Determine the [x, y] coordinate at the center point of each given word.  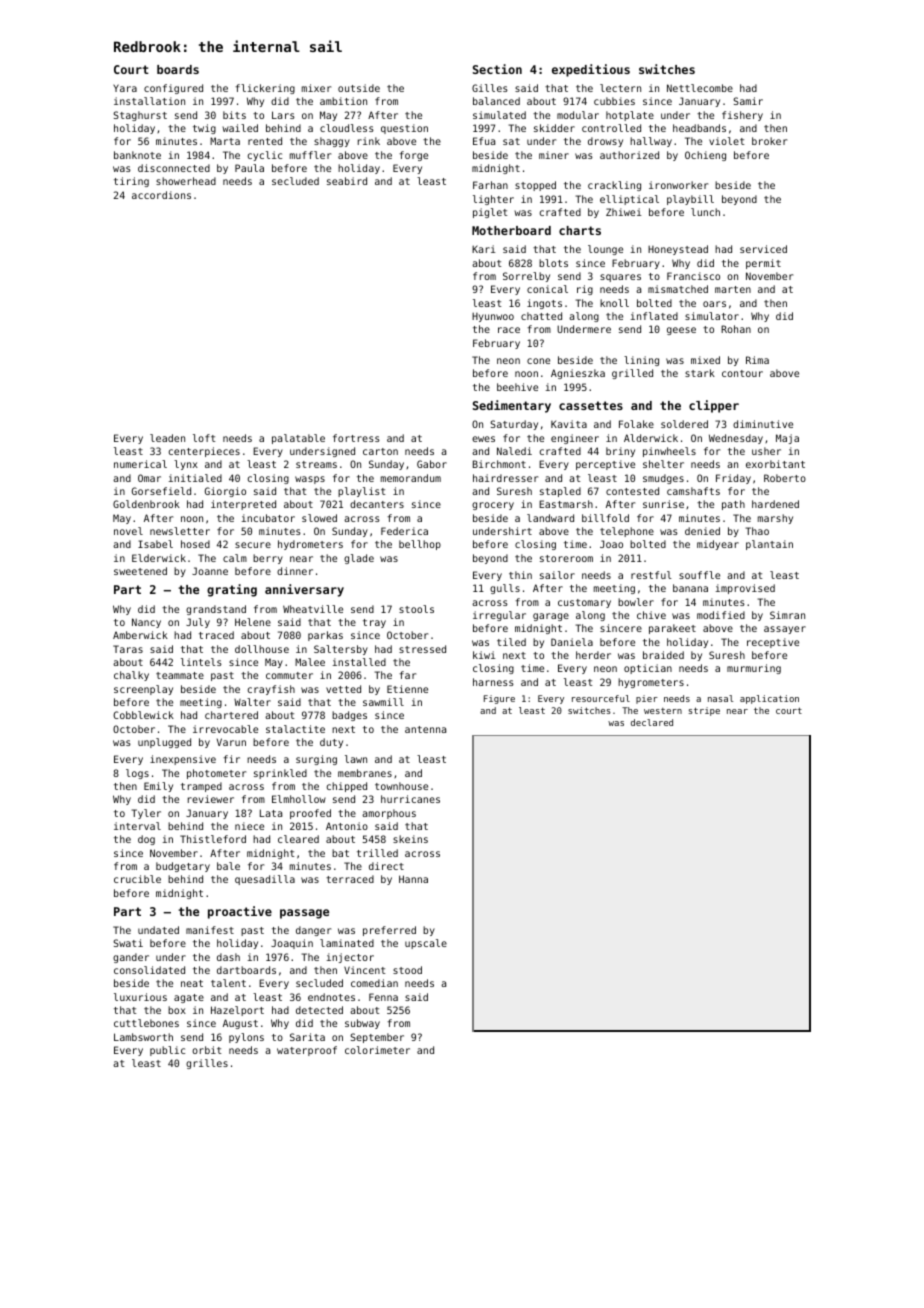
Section [497, 69]
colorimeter [377, 1050]
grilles [207, 1064]
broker [769, 141]
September [377, 1038]
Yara [125, 88]
